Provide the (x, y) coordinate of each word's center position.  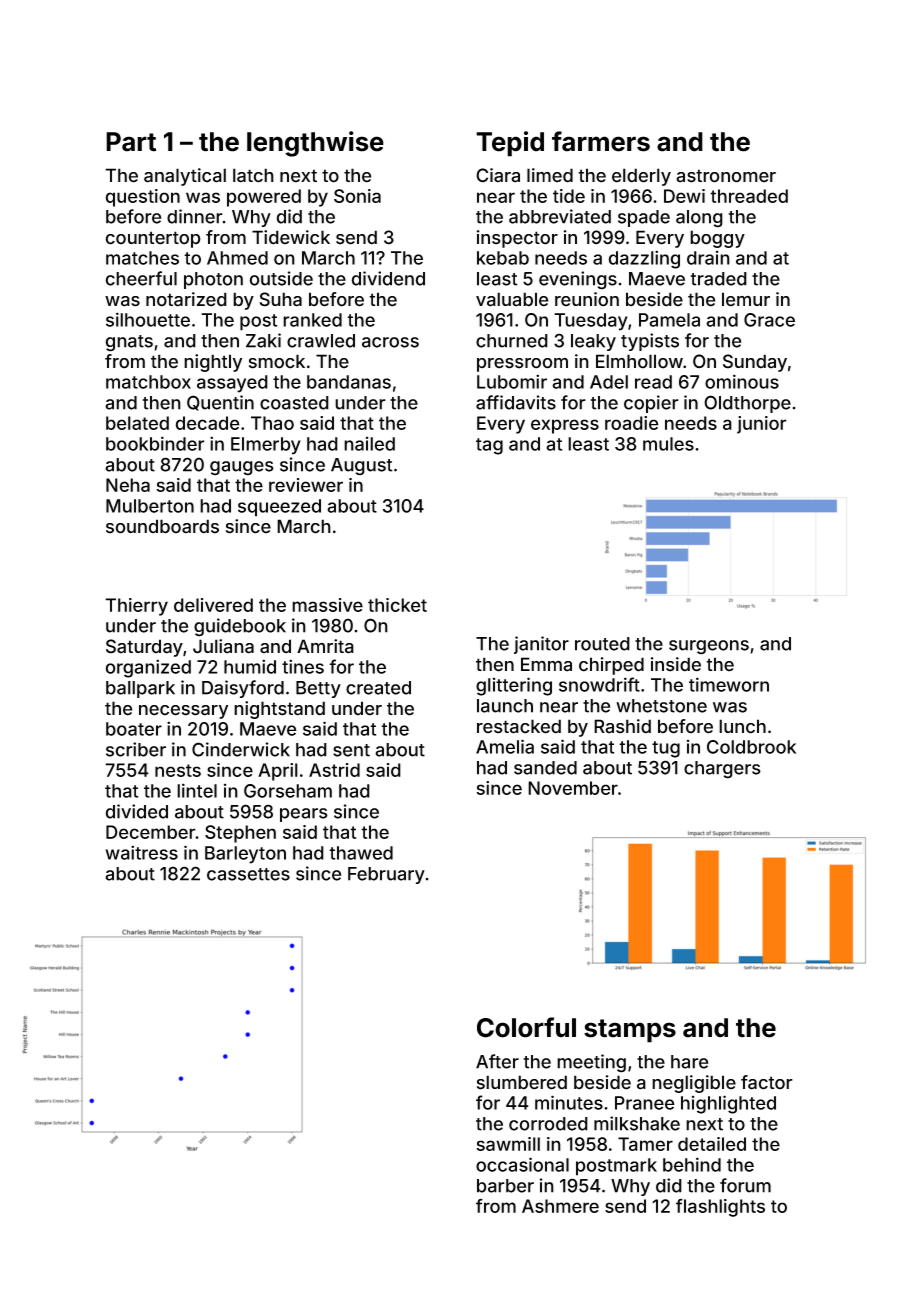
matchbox (148, 382)
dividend (388, 278)
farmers (601, 141)
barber (505, 1186)
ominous (742, 381)
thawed (361, 853)
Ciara (498, 175)
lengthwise (315, 144)
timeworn (729, 684)
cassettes (248, 874)
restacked (519, 726)
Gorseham (288, 791)
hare (689, 1062)
